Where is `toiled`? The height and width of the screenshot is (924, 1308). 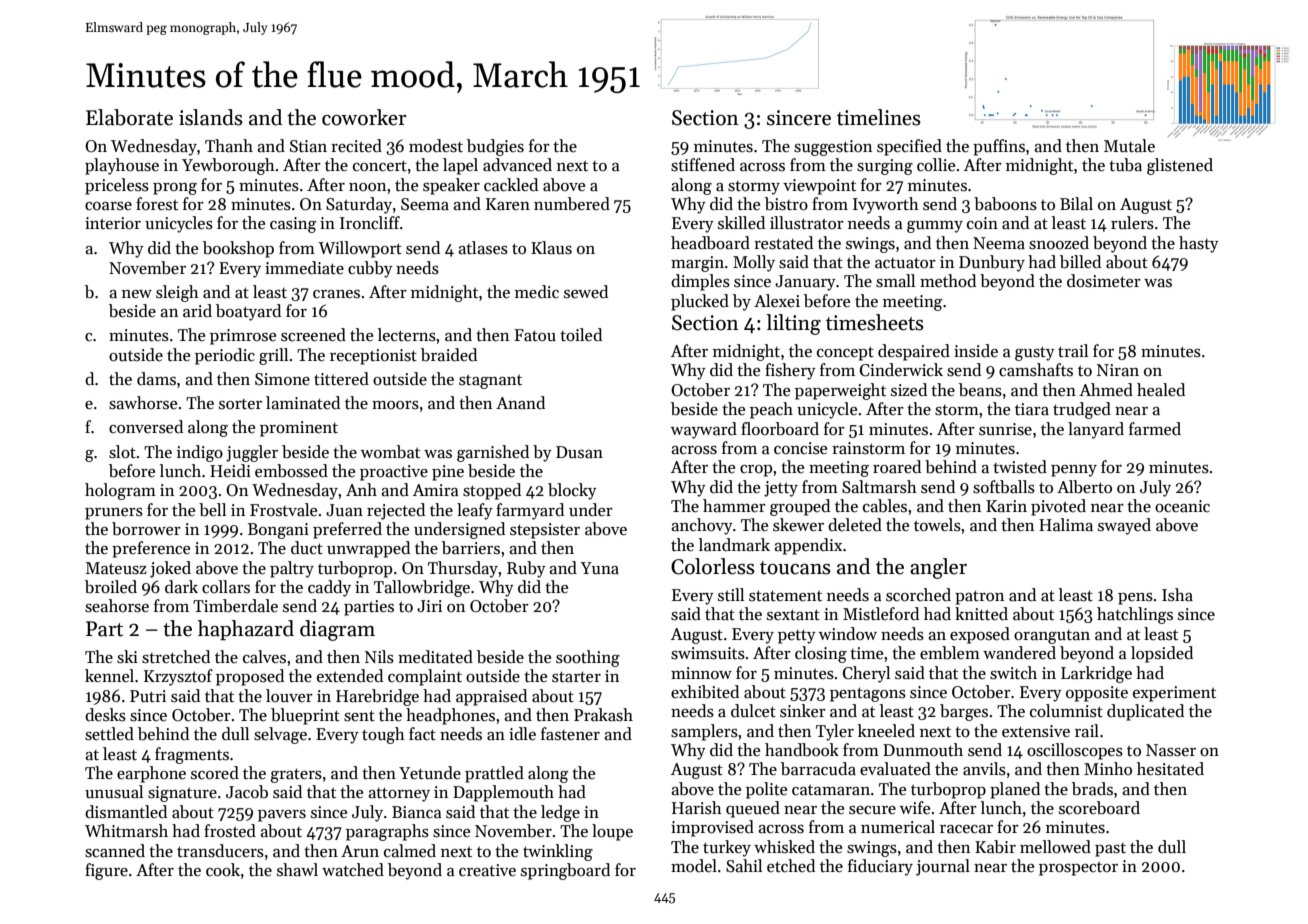 toiled is located at coordinates (581, 335).
